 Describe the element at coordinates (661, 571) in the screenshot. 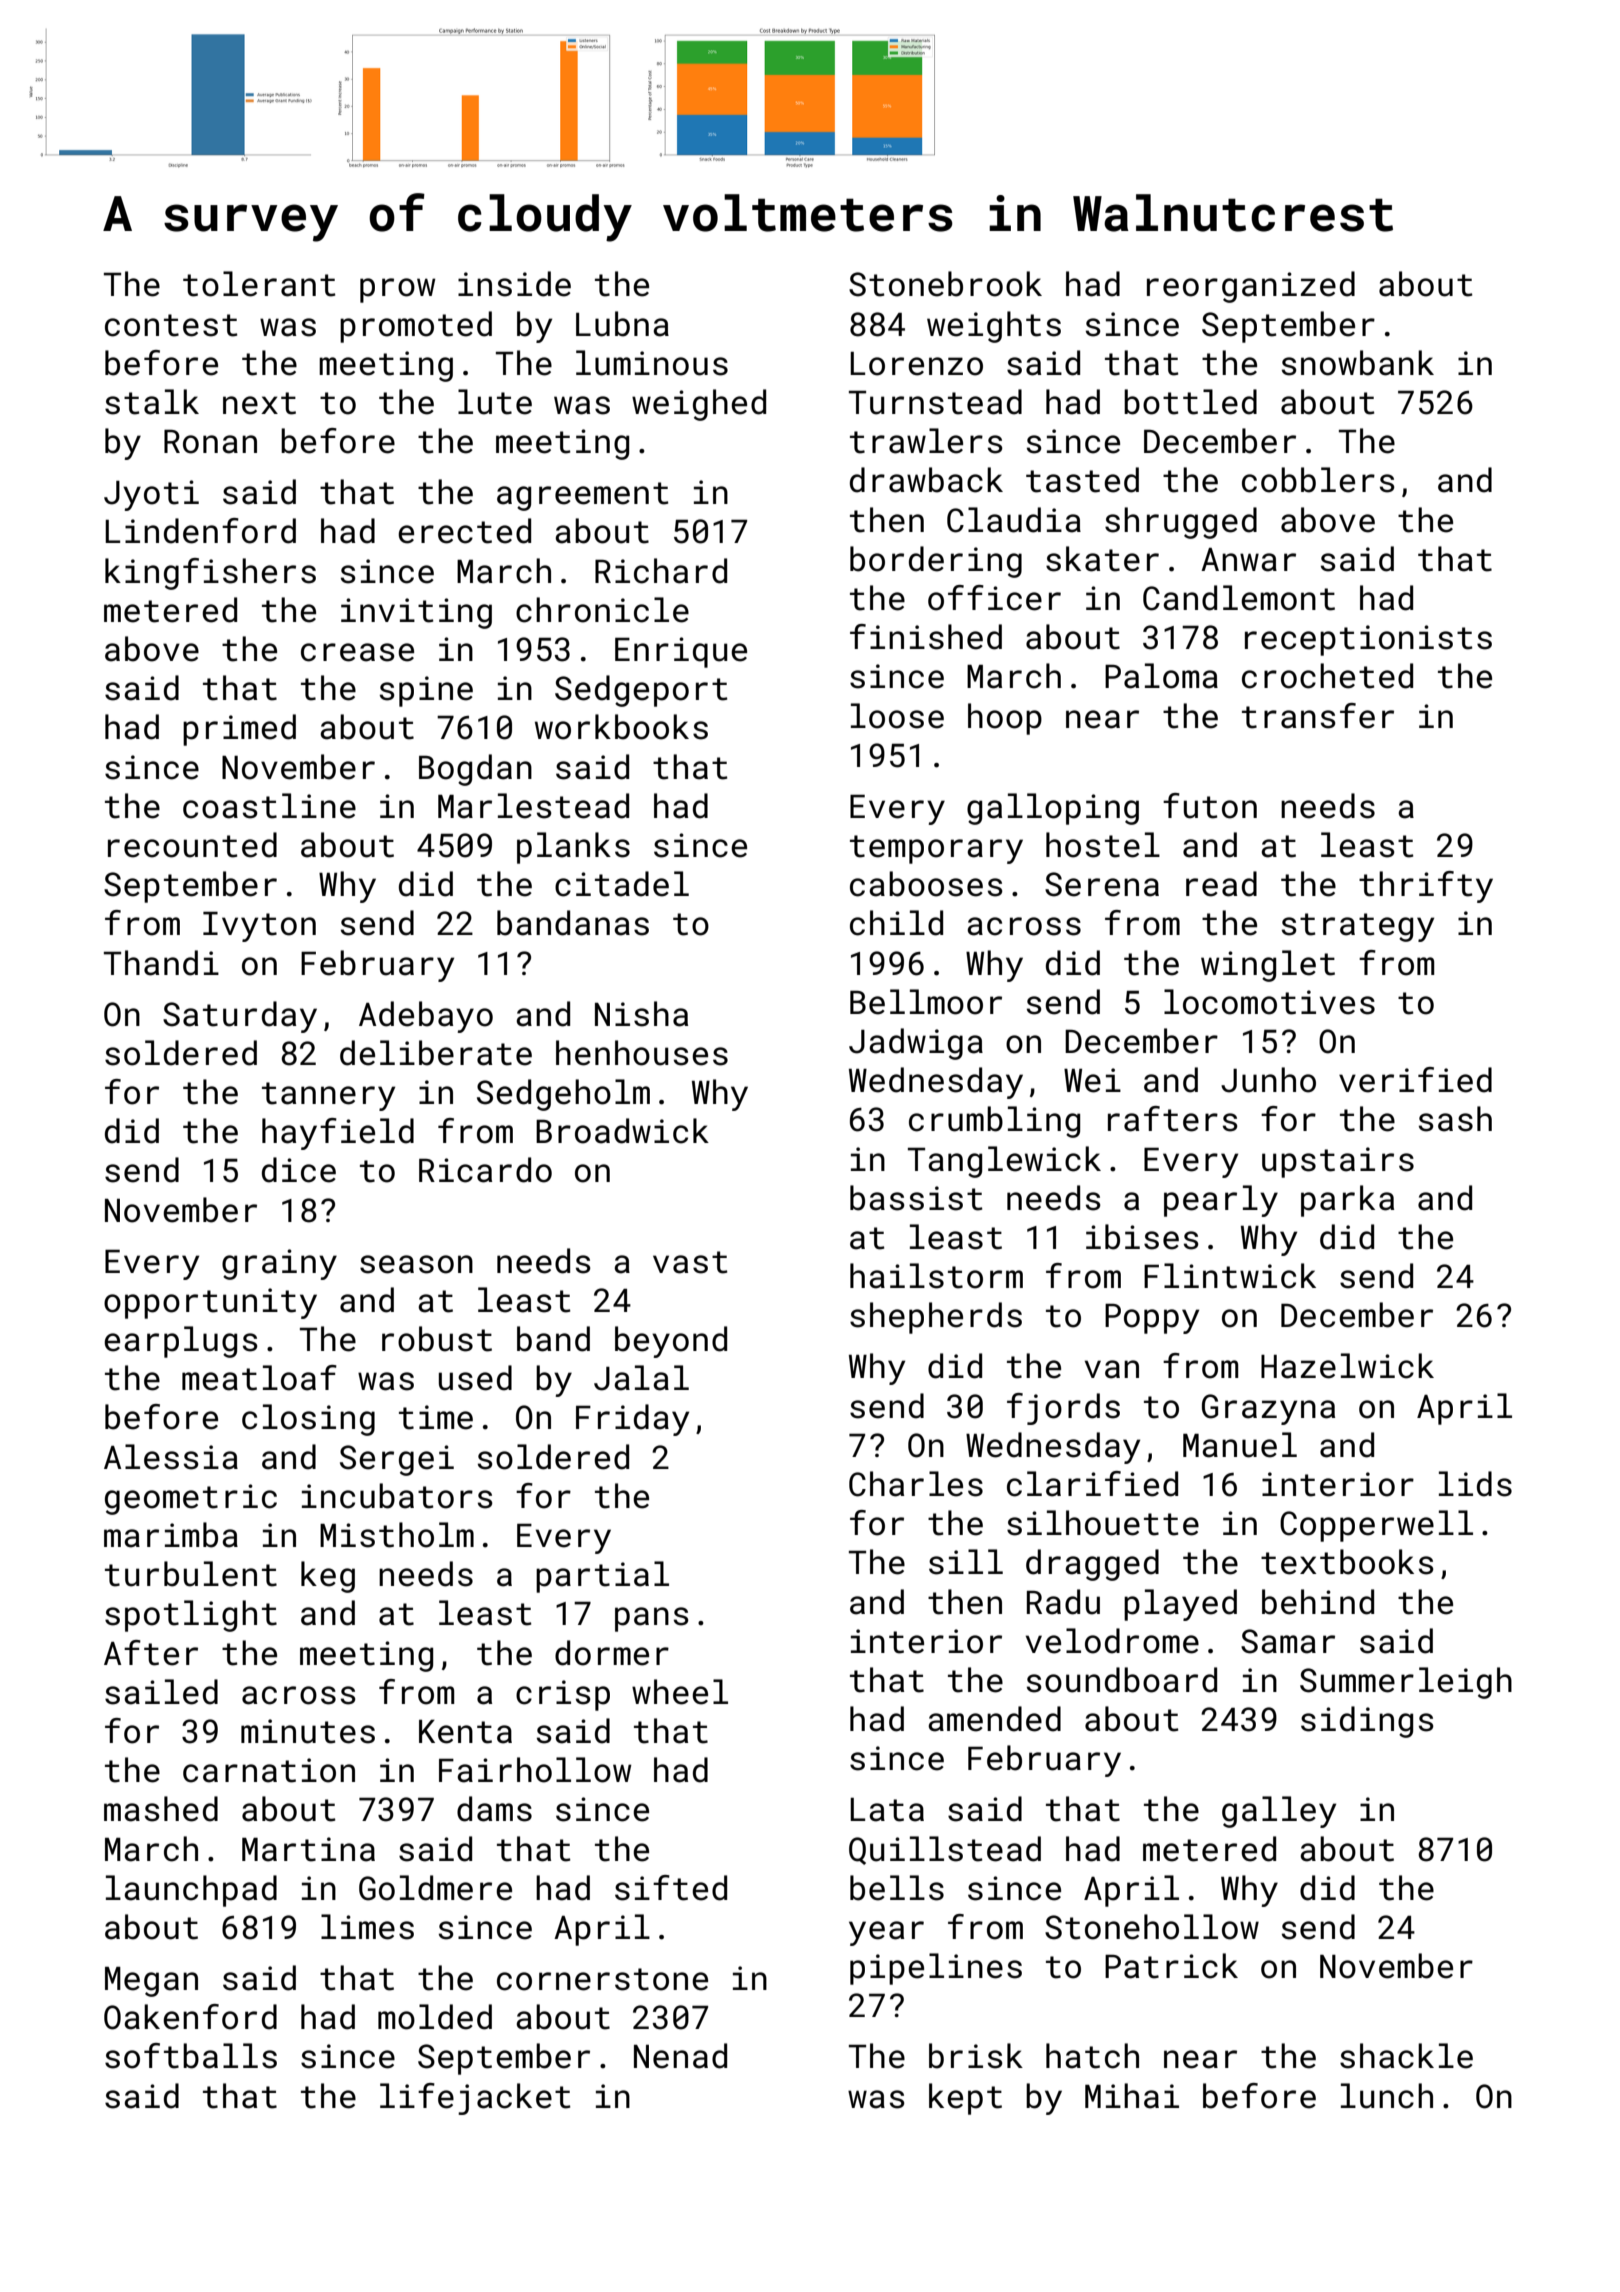

I see `Richard` at that location.
